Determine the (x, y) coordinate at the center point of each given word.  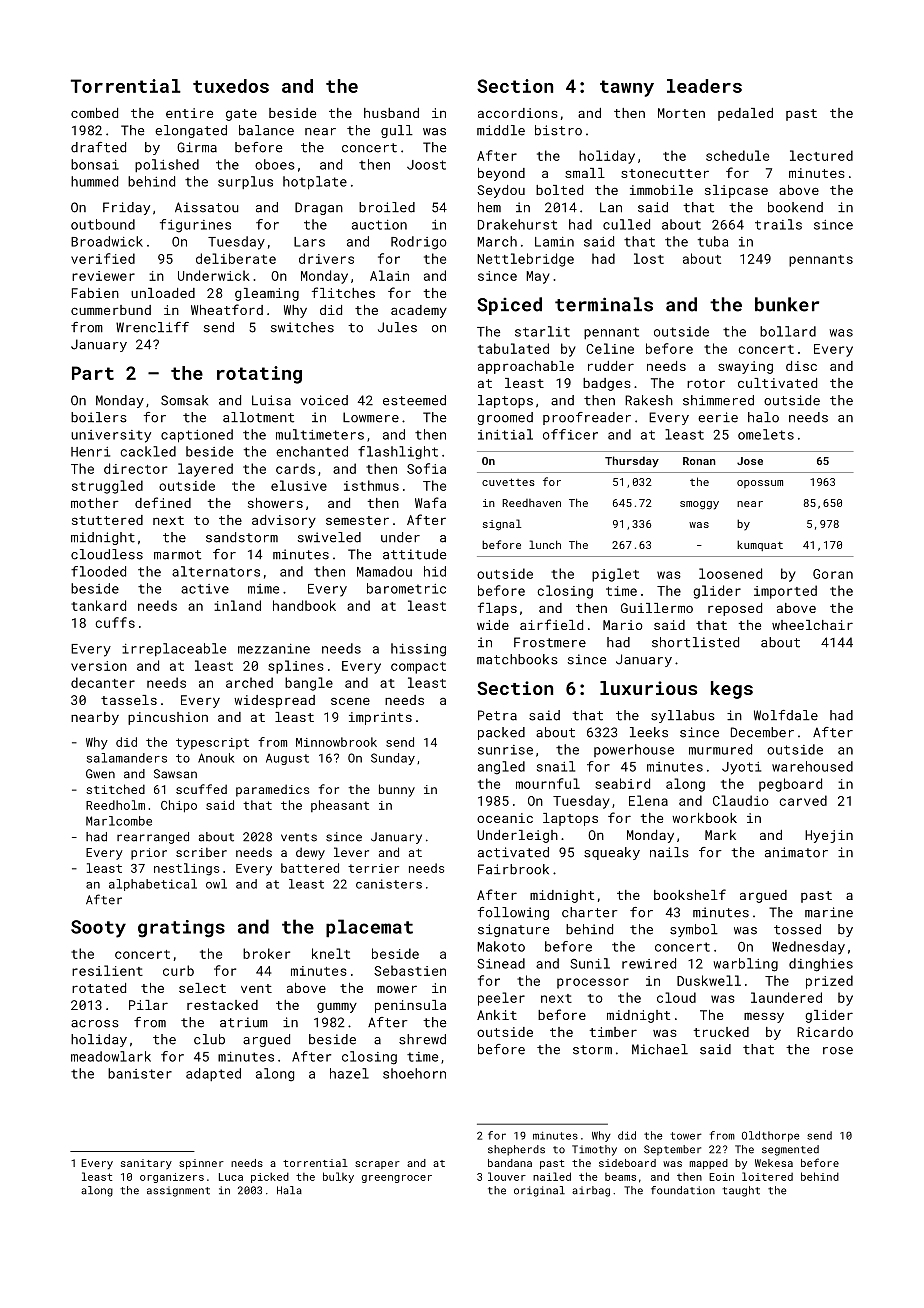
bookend (795, 207)
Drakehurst (517, 224)
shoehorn (414, 1073)
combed (94, 113)
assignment (178, 1191)
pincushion (168, 718)
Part (93, 373)
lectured (821, 155)
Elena (648, 800)
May (538, 277)
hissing (418, 650)
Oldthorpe (771, 1136)
